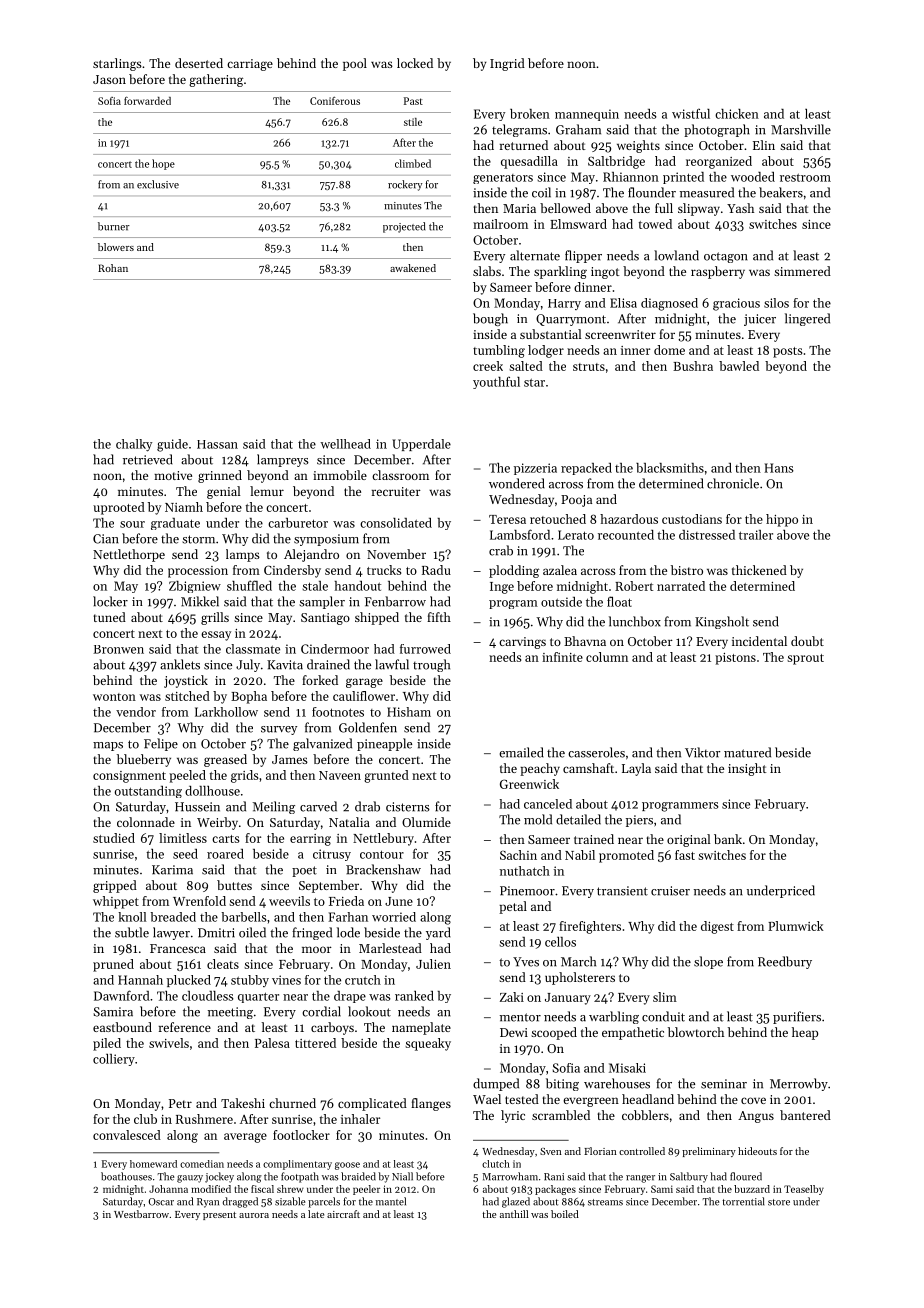 The height and width of the screenshot is (1308, 924). What do you see at coordinates (737, 114) in the screenshot?
I see `chicken` at bounding box center [737, 114].
